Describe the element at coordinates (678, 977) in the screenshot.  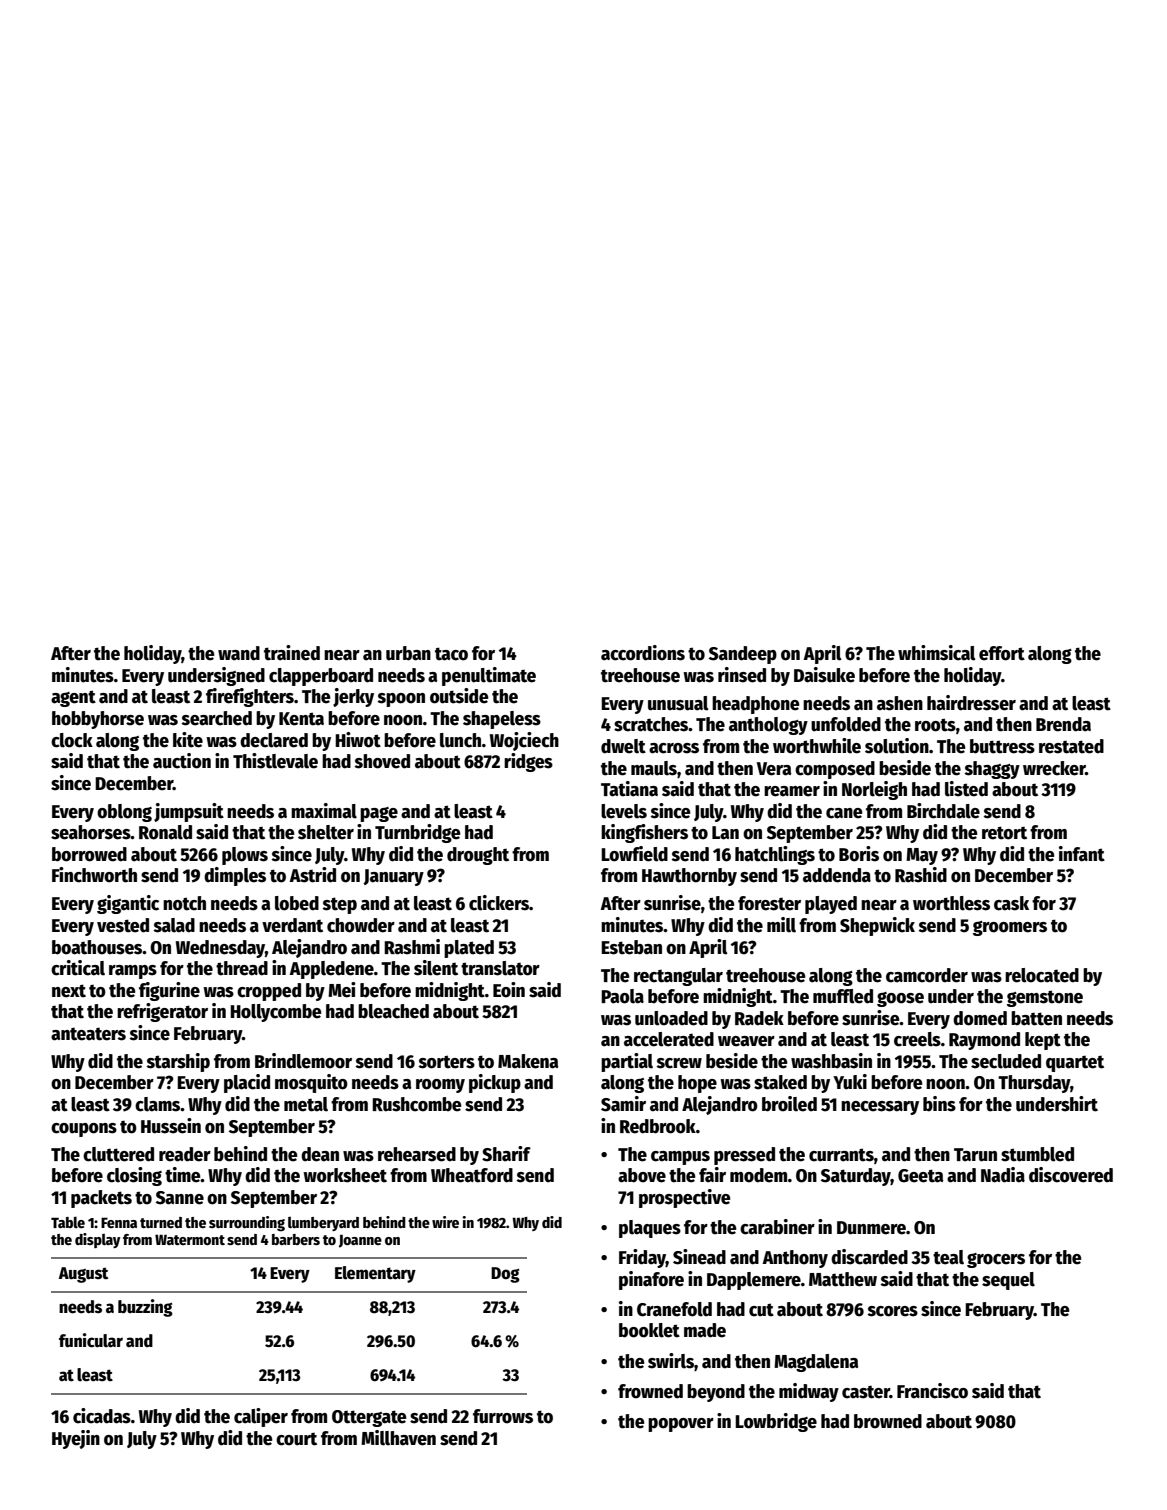
I see `rectangular` at that location.
